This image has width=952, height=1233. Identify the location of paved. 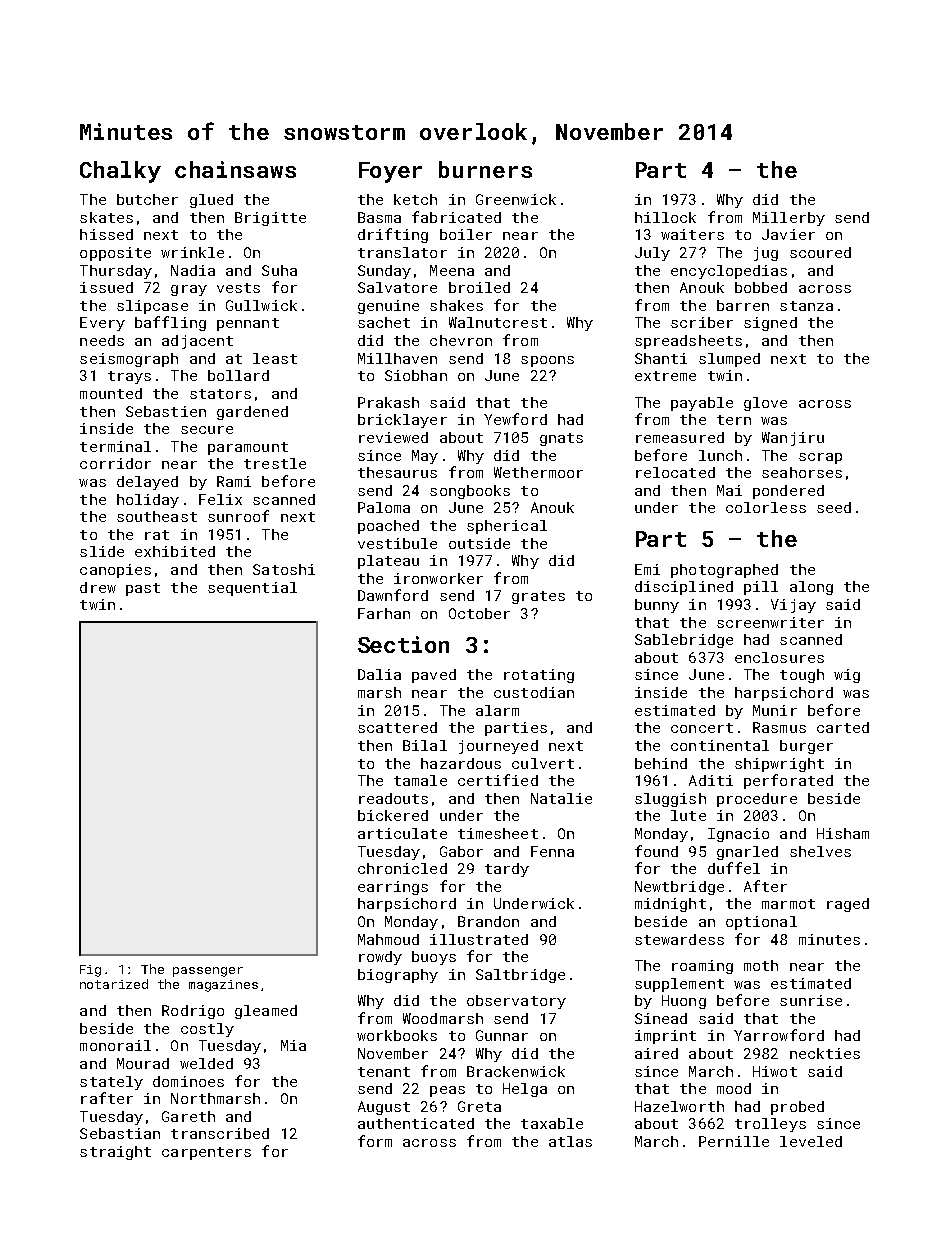
(434, 676).
